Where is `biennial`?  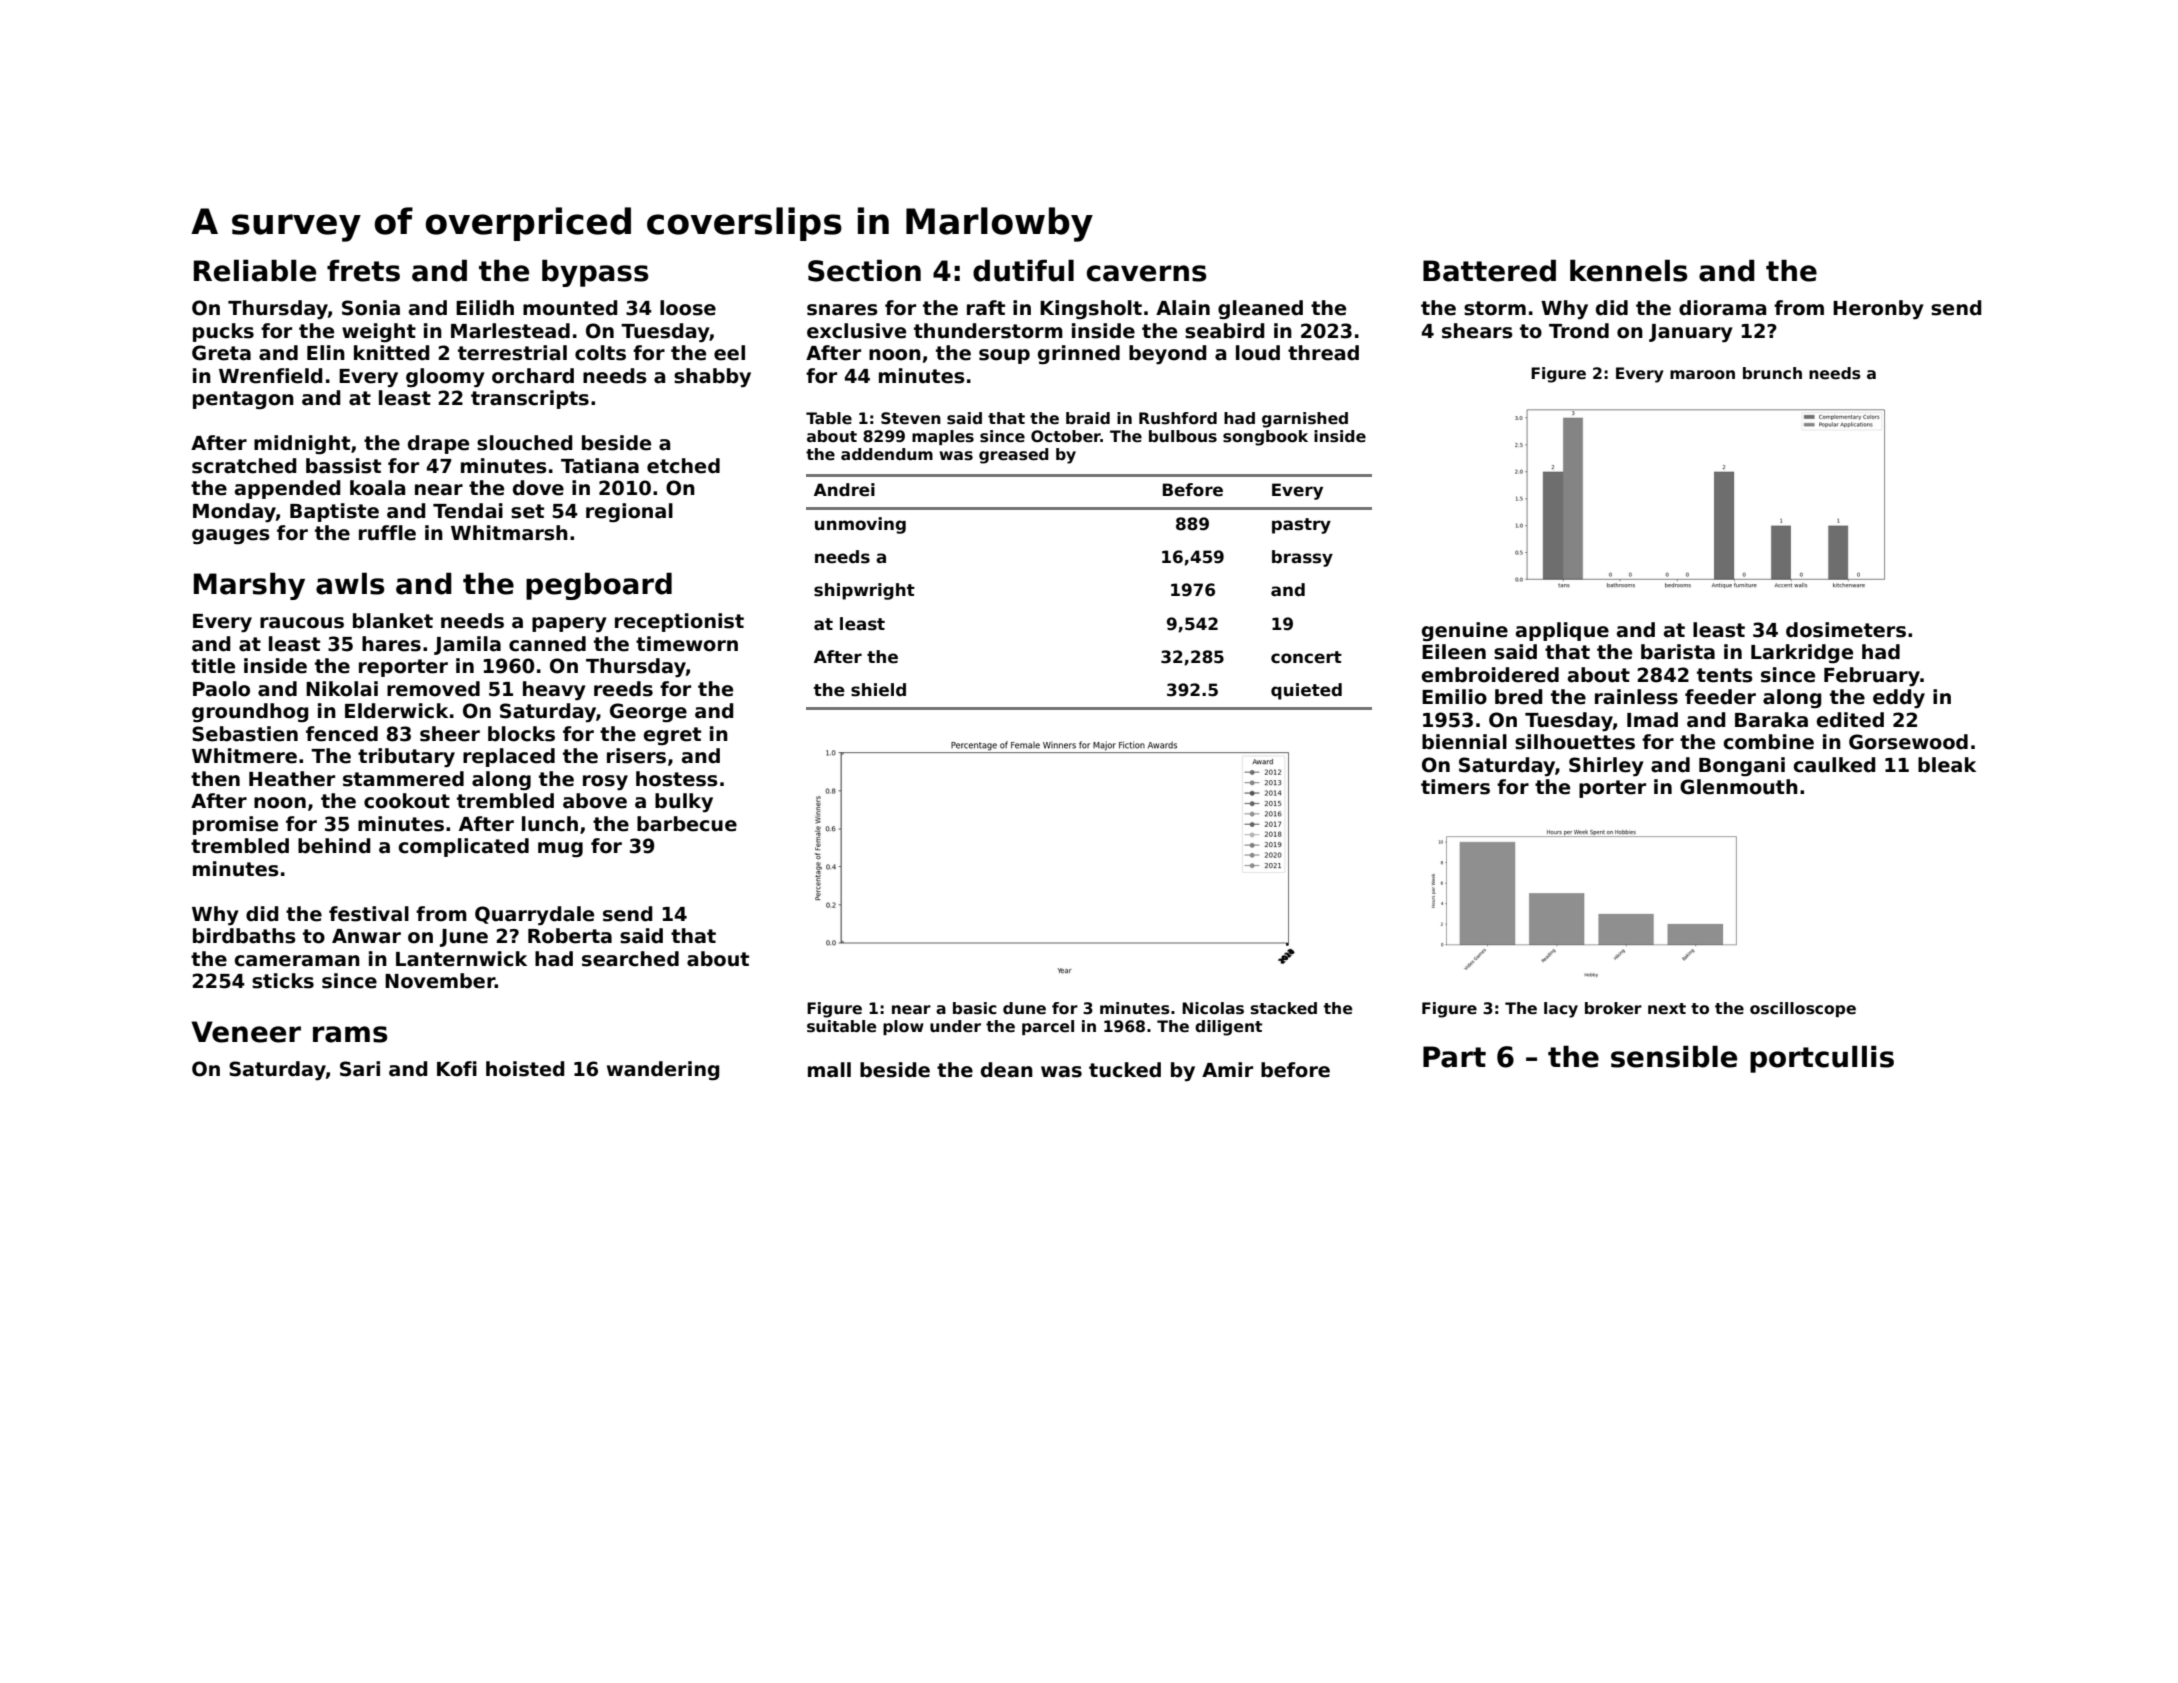
biennial is located at coordinates (1464, 742).
